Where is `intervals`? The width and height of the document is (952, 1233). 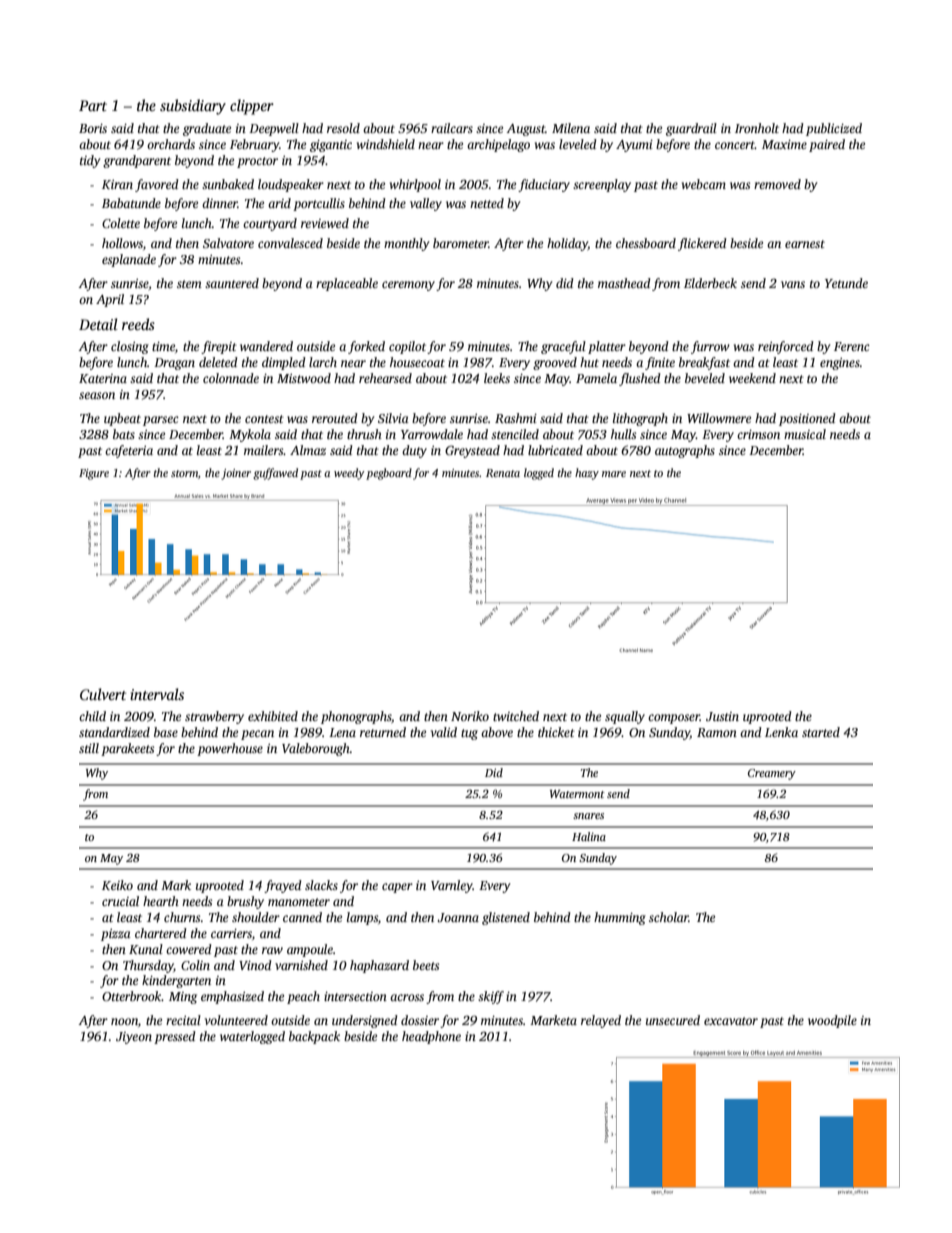 intervals is located at coordinates (157, 694).
